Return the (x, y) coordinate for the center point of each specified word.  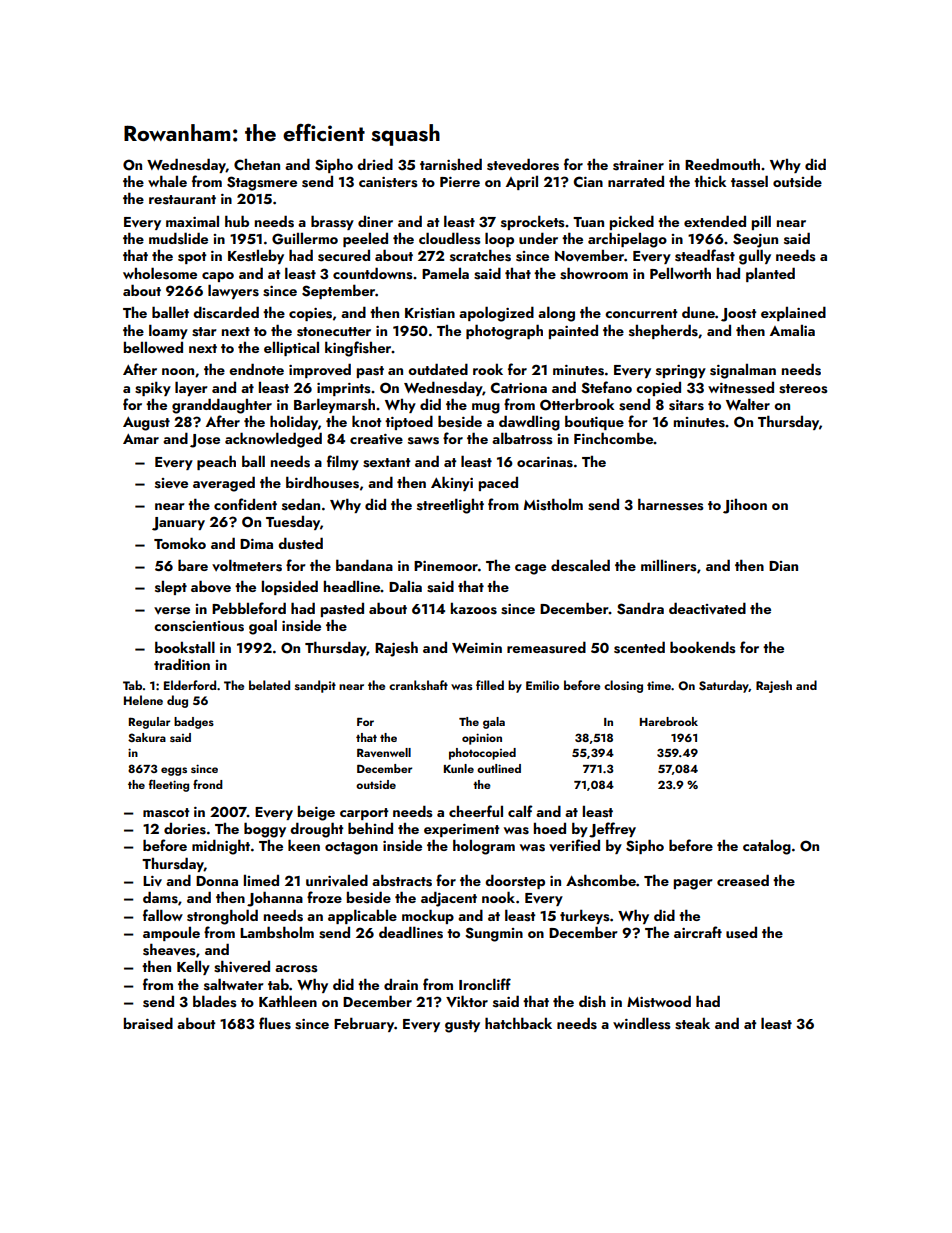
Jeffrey (612, 830)
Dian (783, 566)
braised (148, 1023)
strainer (638, 165)
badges (194, 723)
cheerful (476, 811)
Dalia (405, 586)
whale (167, 181)
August (146, 424)
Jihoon (745, 506)
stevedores (523, 164)
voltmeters (247, 565)
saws (423, 441)
